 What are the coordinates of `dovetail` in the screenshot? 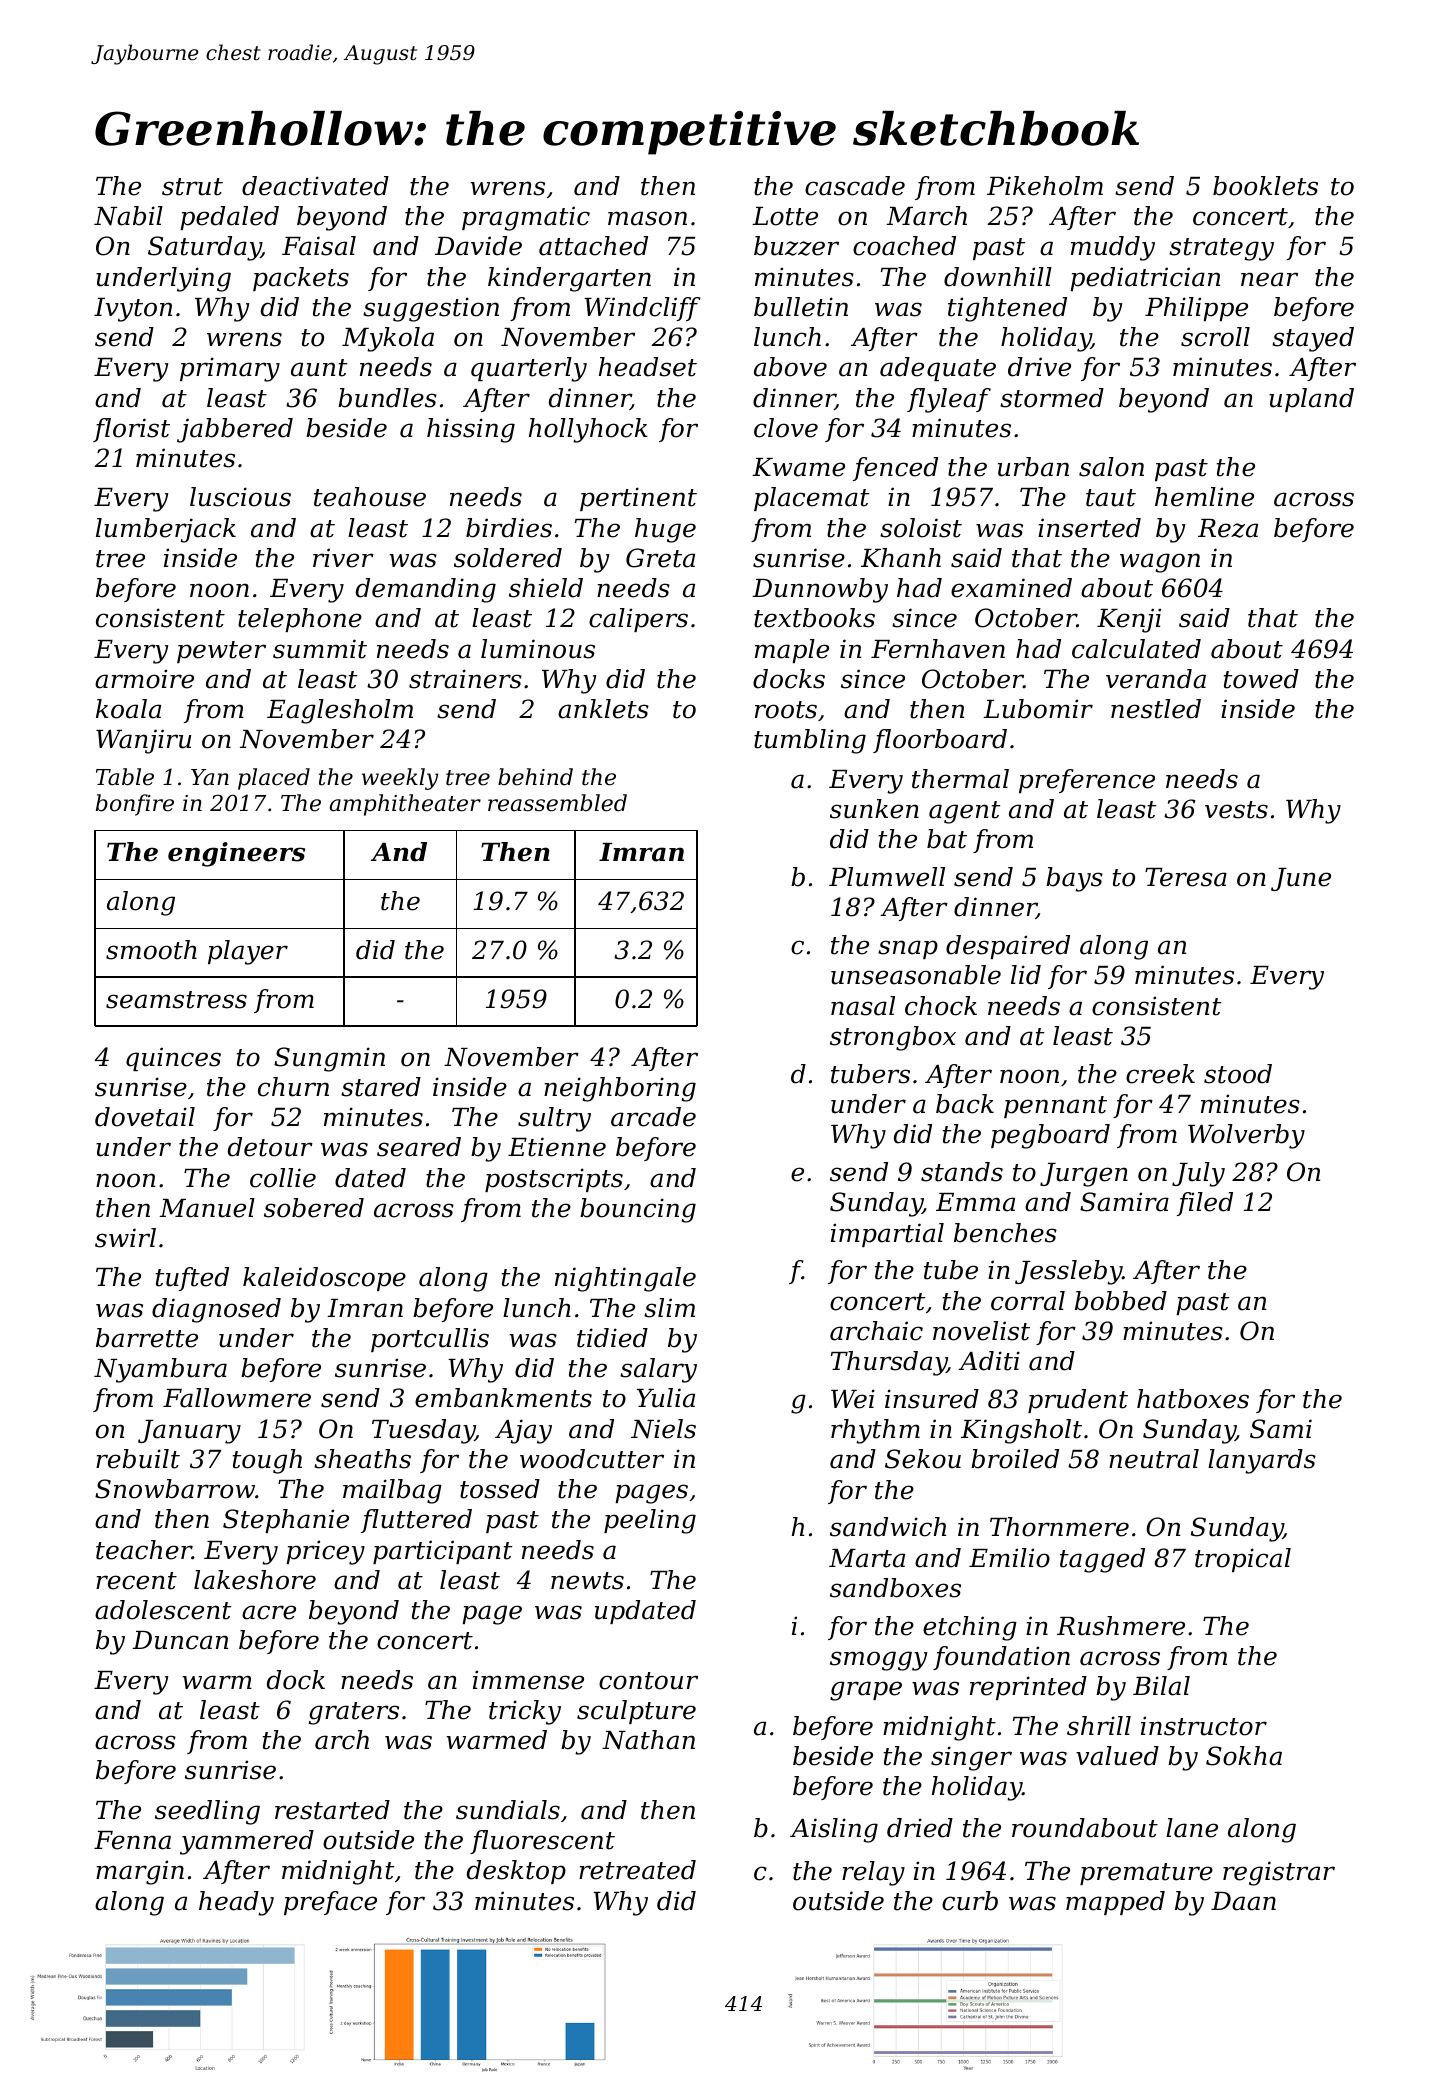 It's located at (145, 1117).
